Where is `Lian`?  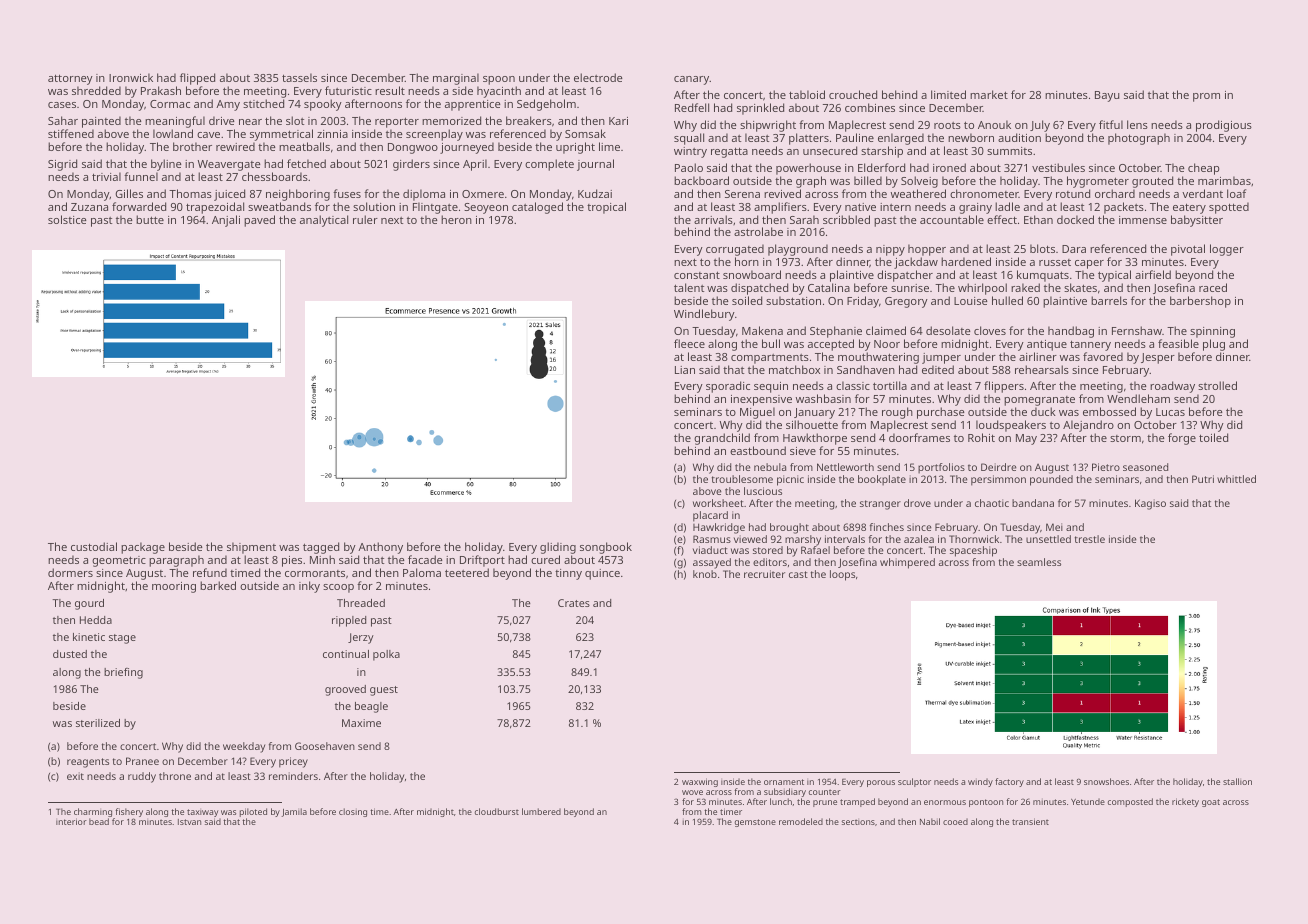
Lian is located at coordinates (685, 370).
